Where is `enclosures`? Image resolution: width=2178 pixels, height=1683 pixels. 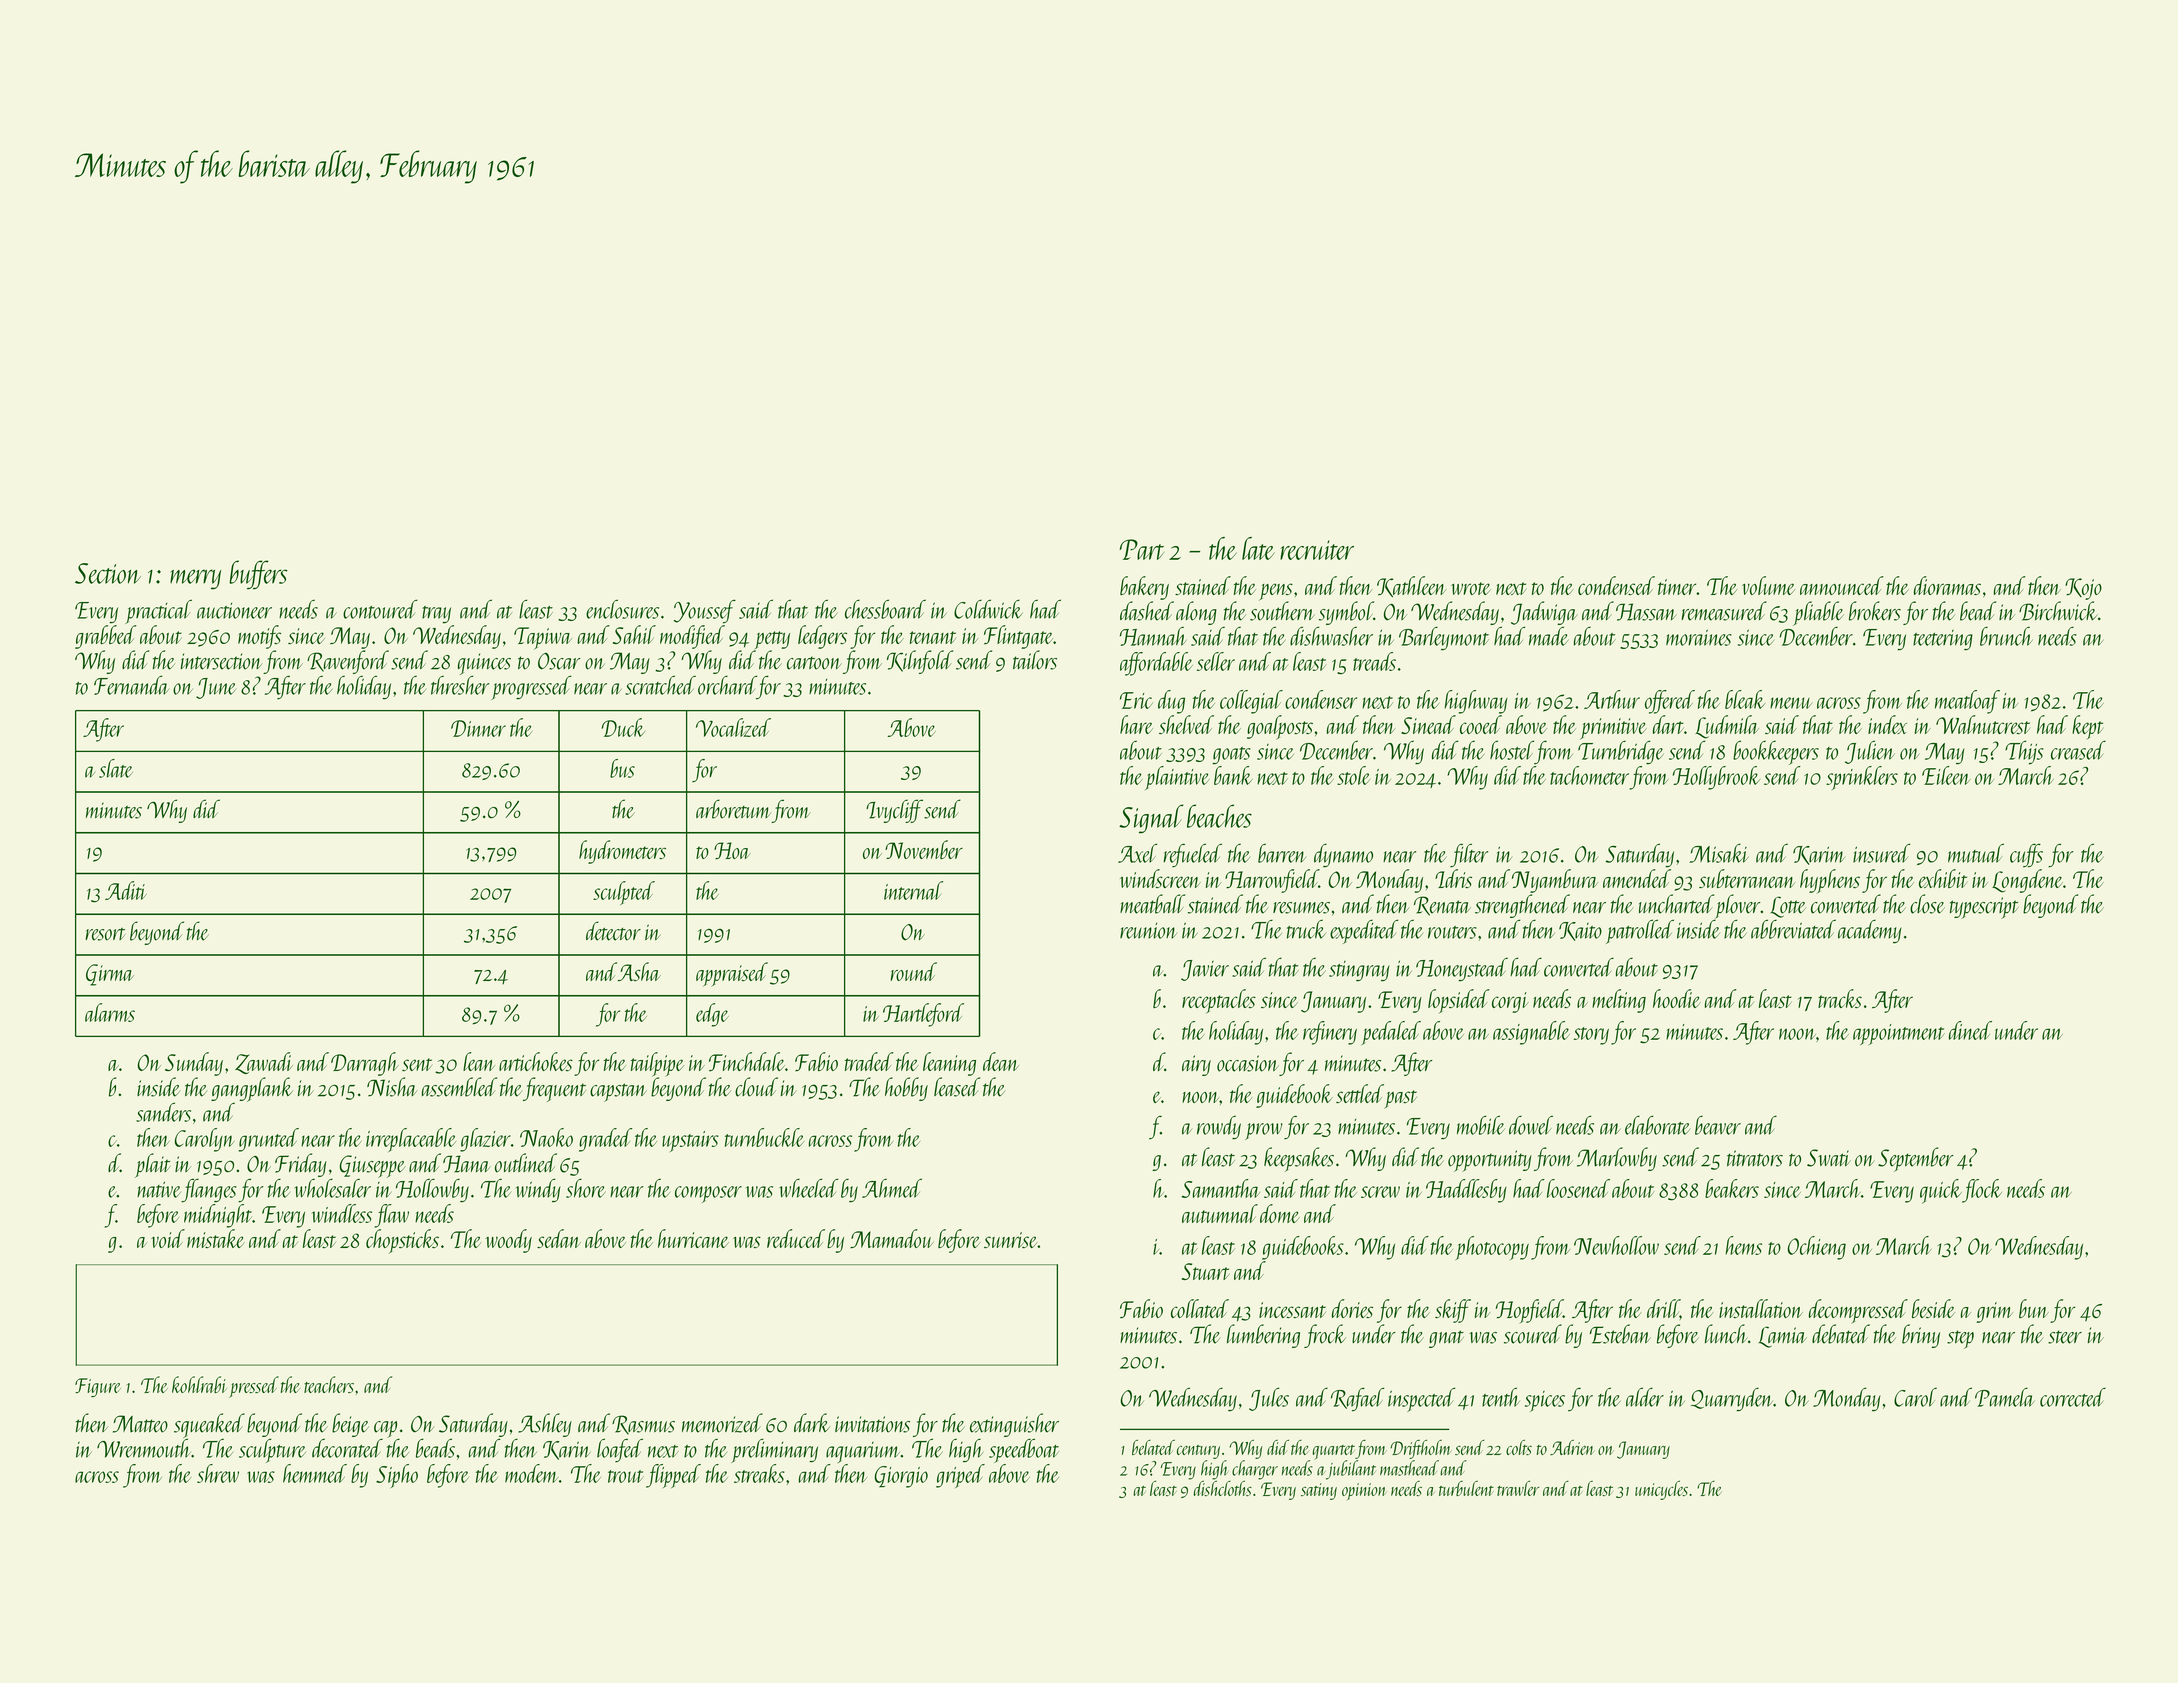
enclosures is located at coordinates (622, 609).
